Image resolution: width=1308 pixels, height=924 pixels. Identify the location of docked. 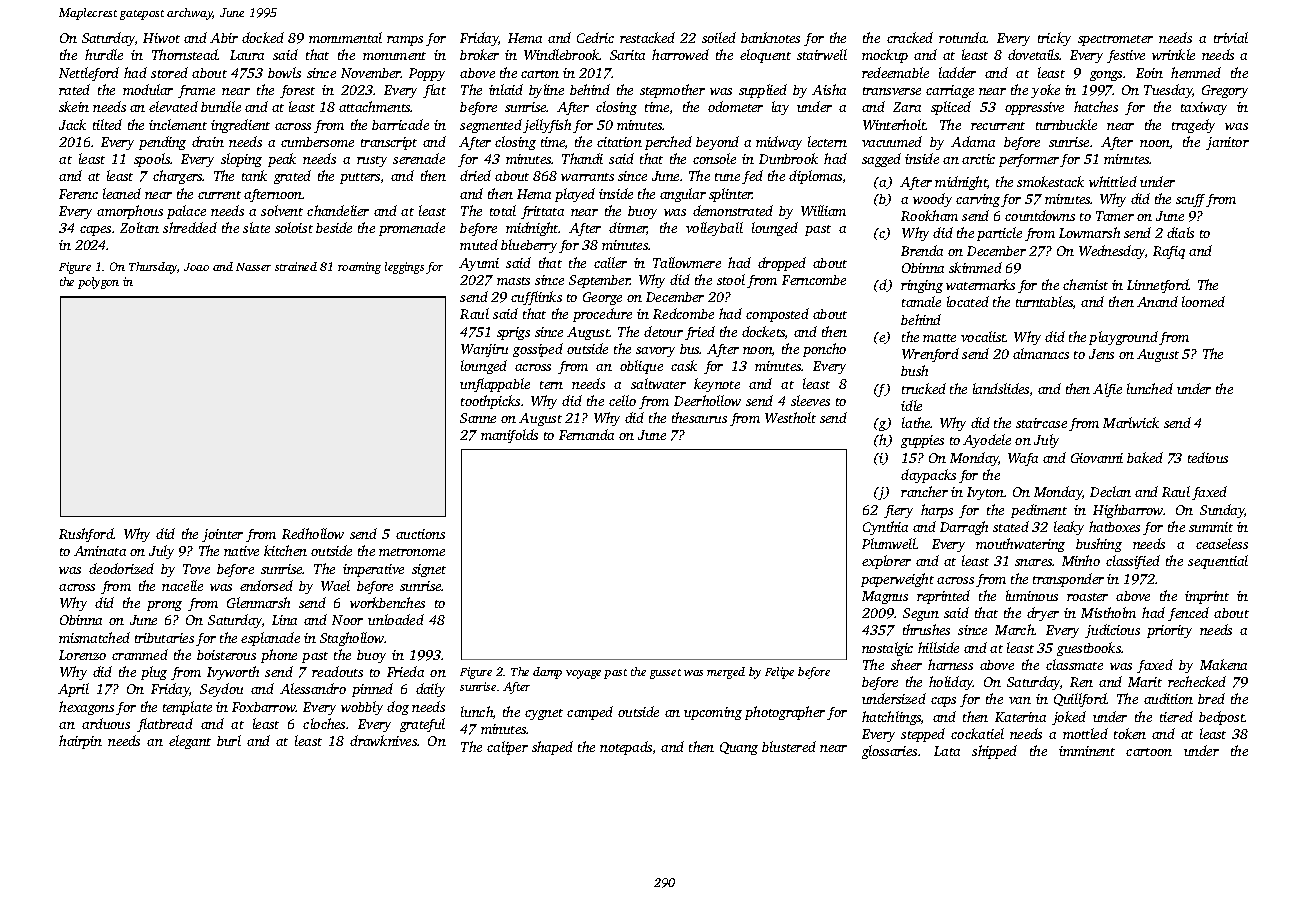
(263, 37).
